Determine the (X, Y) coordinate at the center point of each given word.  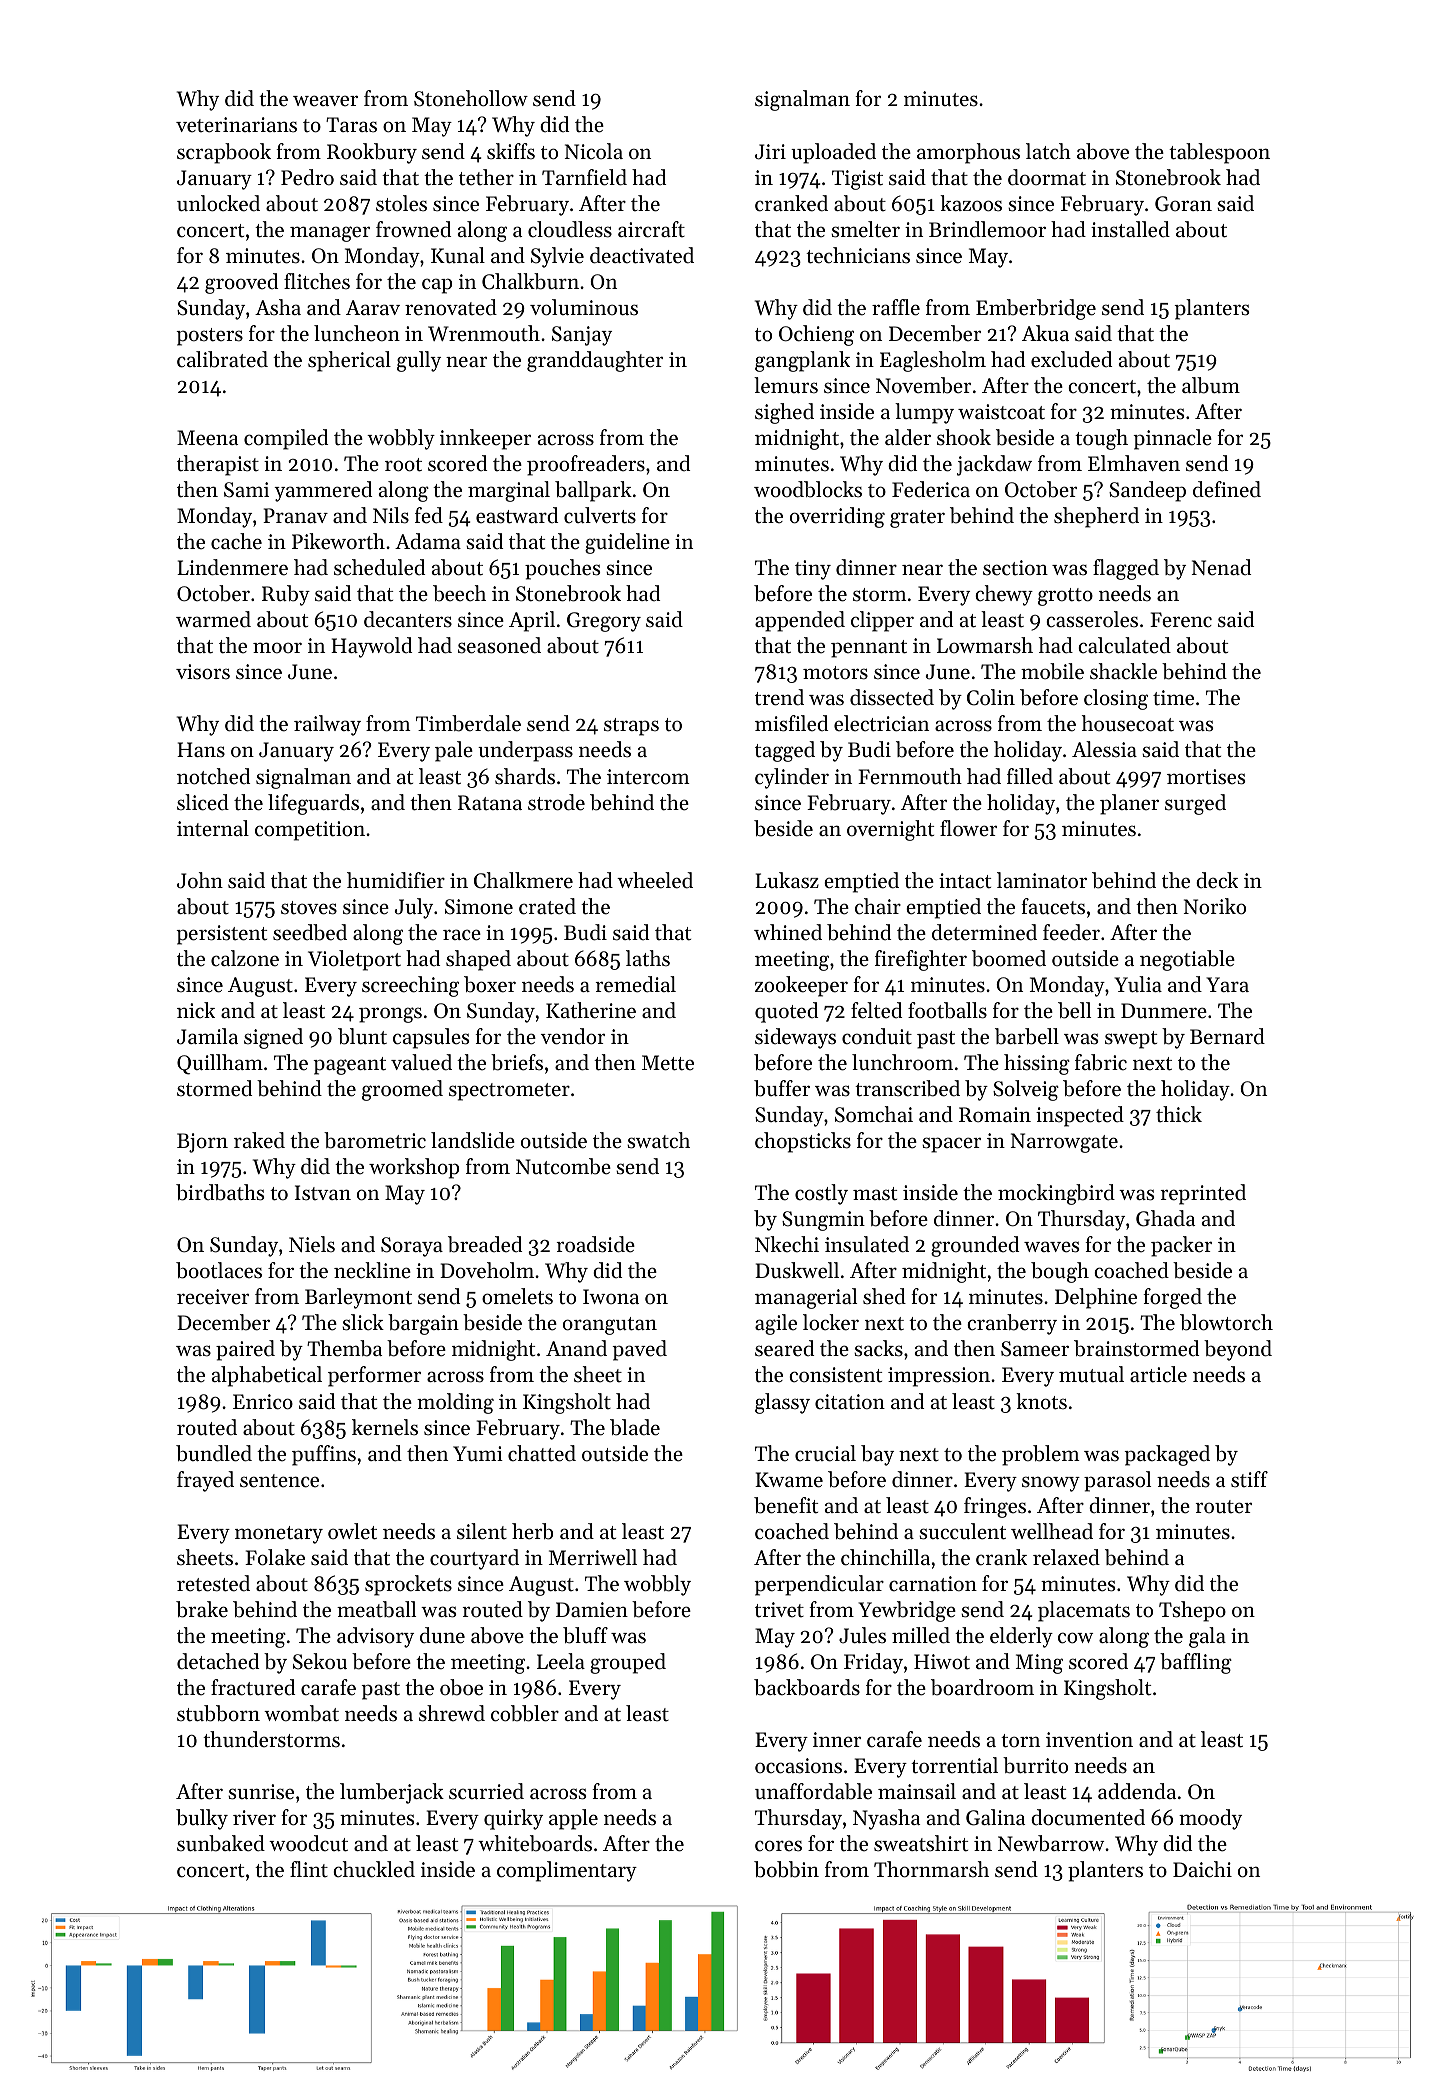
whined (788, 932)
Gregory (604, 622)
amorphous (968, 153)
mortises (1206, 777)
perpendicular (819, 1585)
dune (442, 1635)
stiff (1249, 1479)
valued (421, 1062)
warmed (213, 619)
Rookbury (372, 153)
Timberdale (468, 723)
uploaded (833, 153)
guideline (627, 543)
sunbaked (221, 1843)
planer (1129, 804)
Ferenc (1181, 620)
